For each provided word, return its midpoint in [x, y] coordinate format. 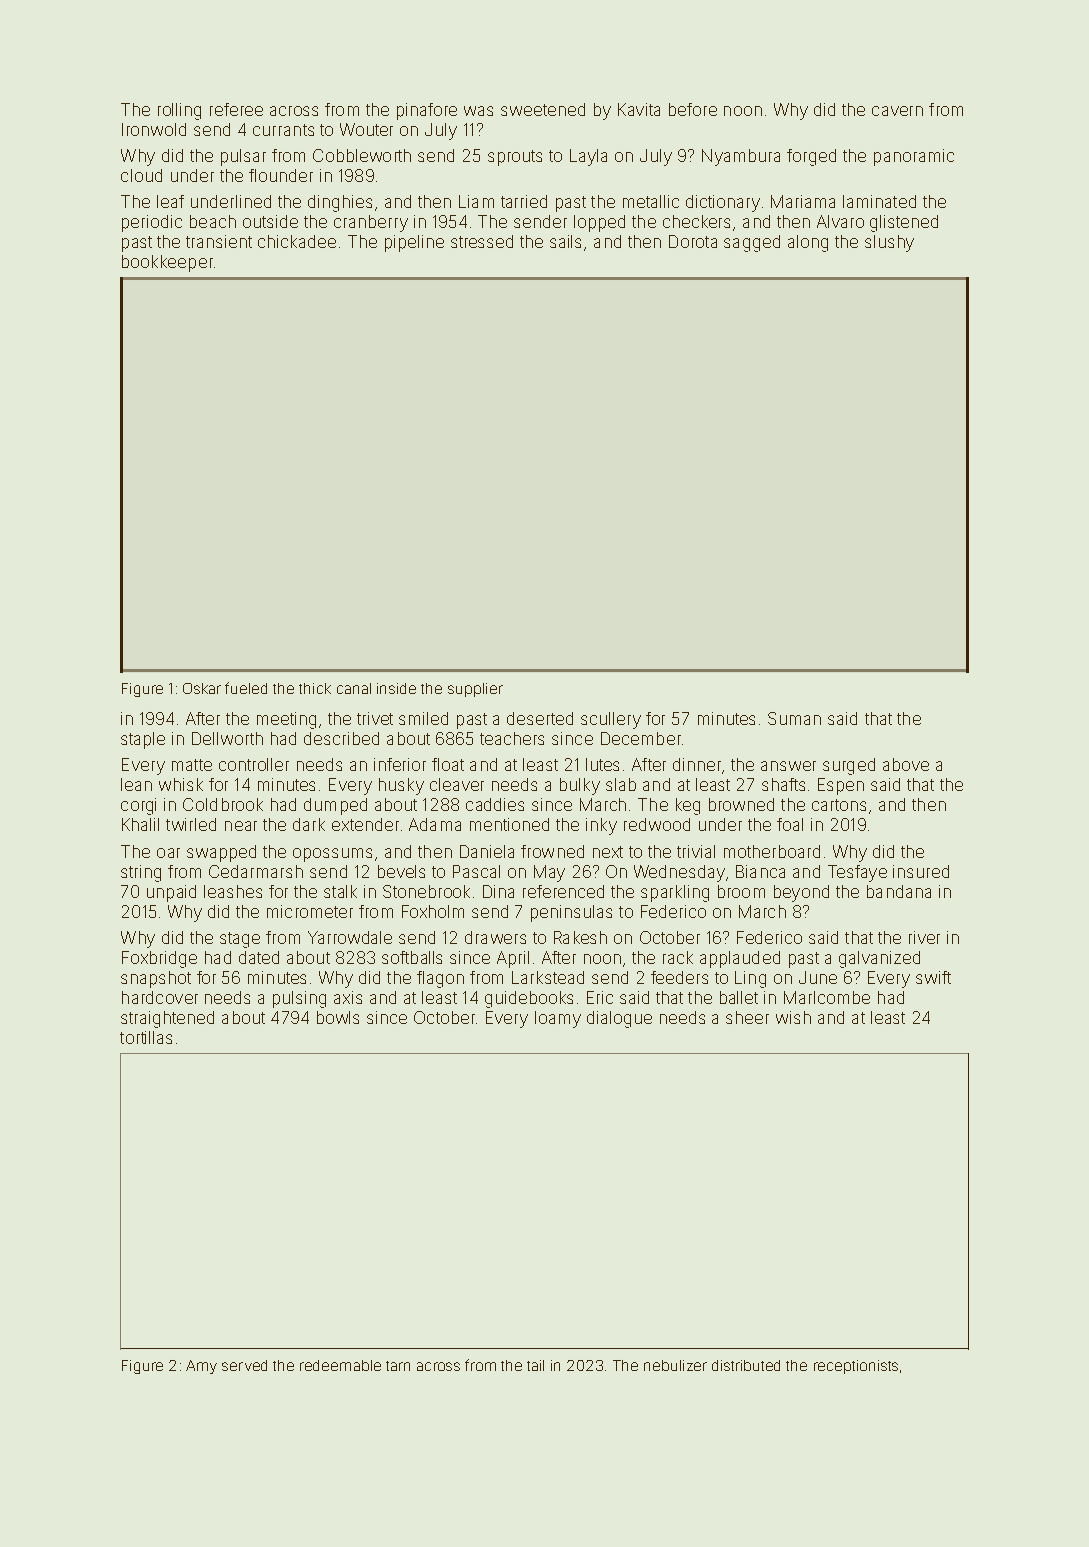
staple [143, 740]
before [693, 109]
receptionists [856, 1367]
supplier [475, 690]
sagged [752, 243]
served [244, 1365]
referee [236, 109]
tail [535, 1365]
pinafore [427, 111]
